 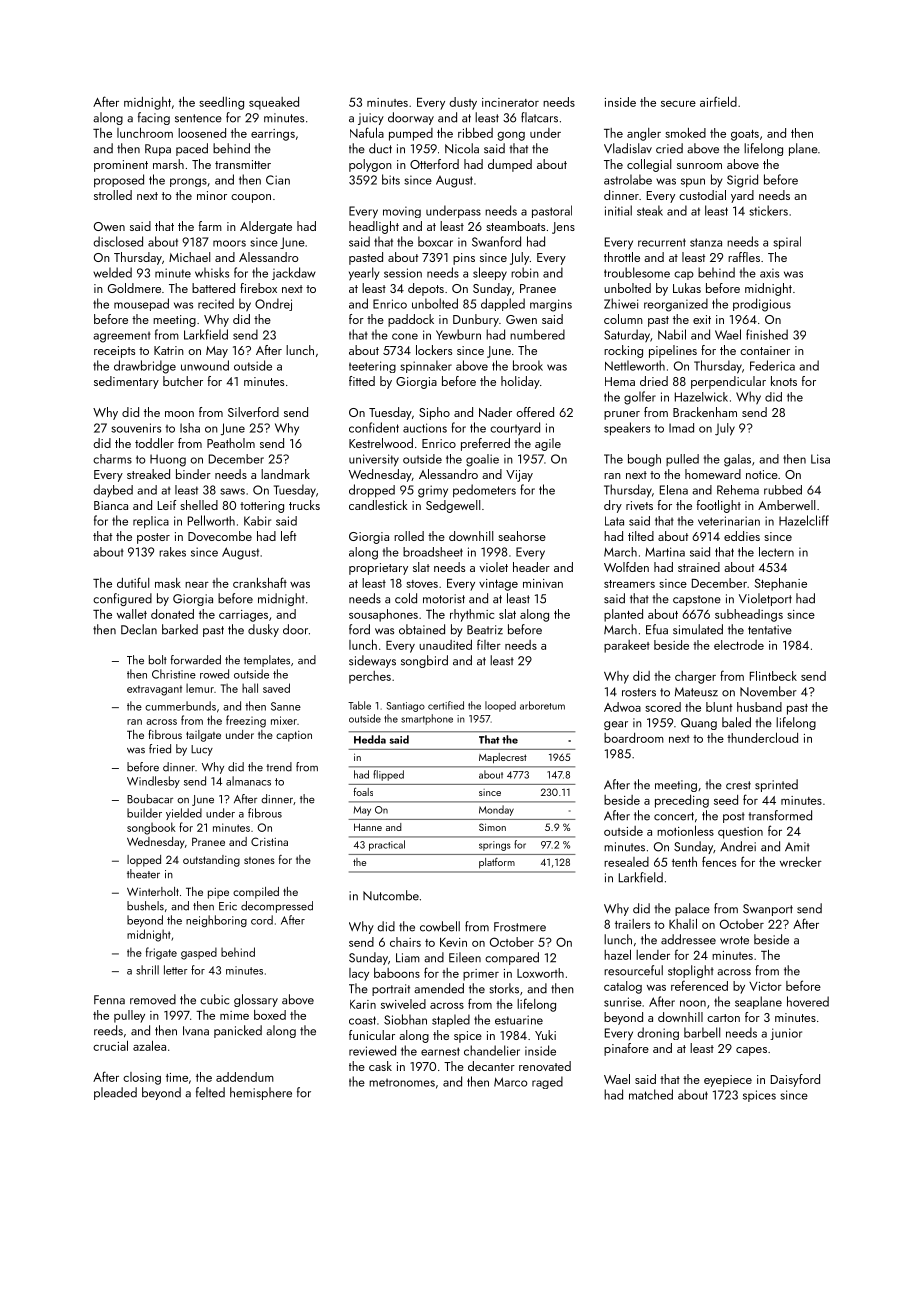 What do you see at coordinates (261, 1093) in the screenshot?
I see `hemisphere` at bounding box center [261, 1093].
